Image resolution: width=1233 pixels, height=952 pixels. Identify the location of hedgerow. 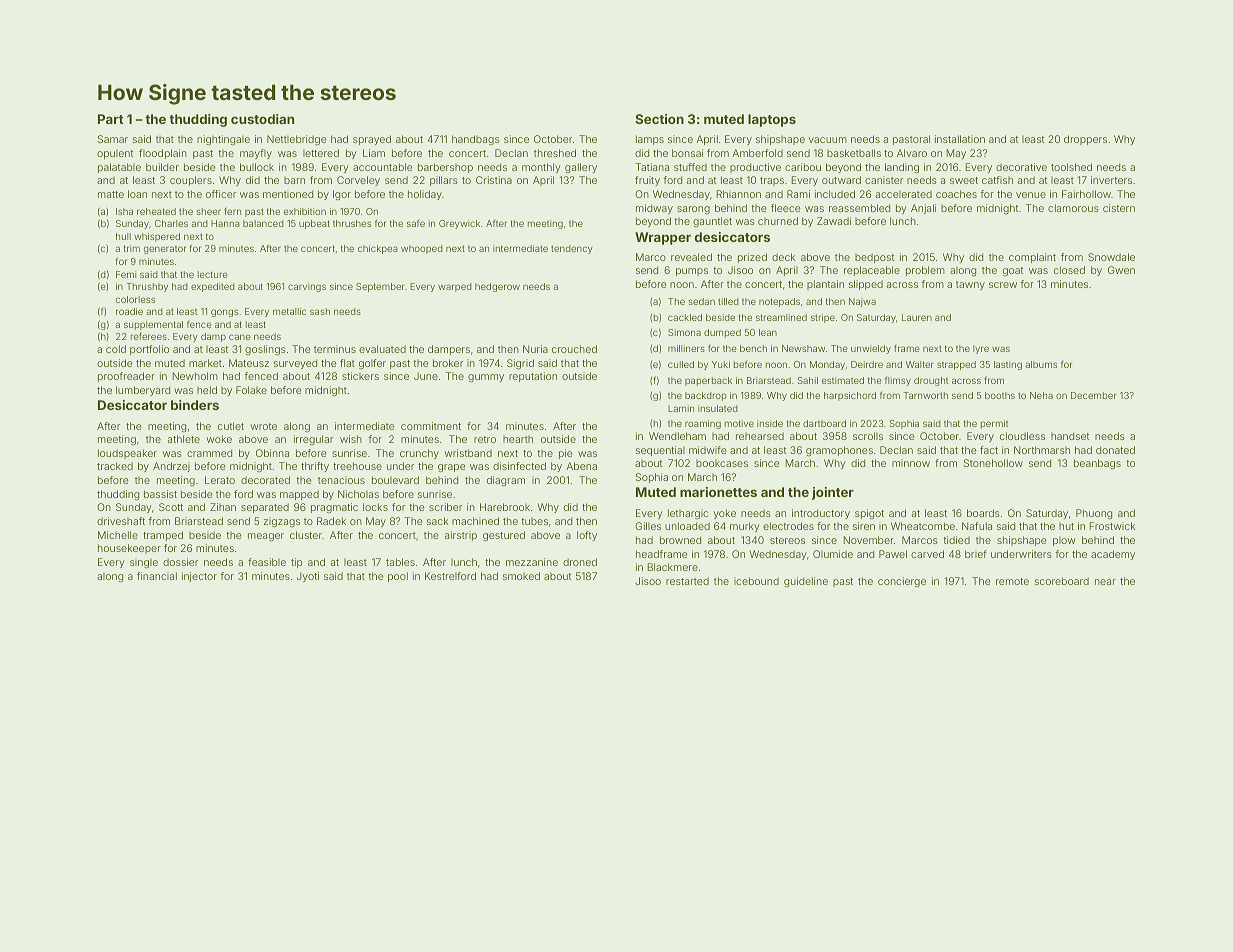
(497, 287).
